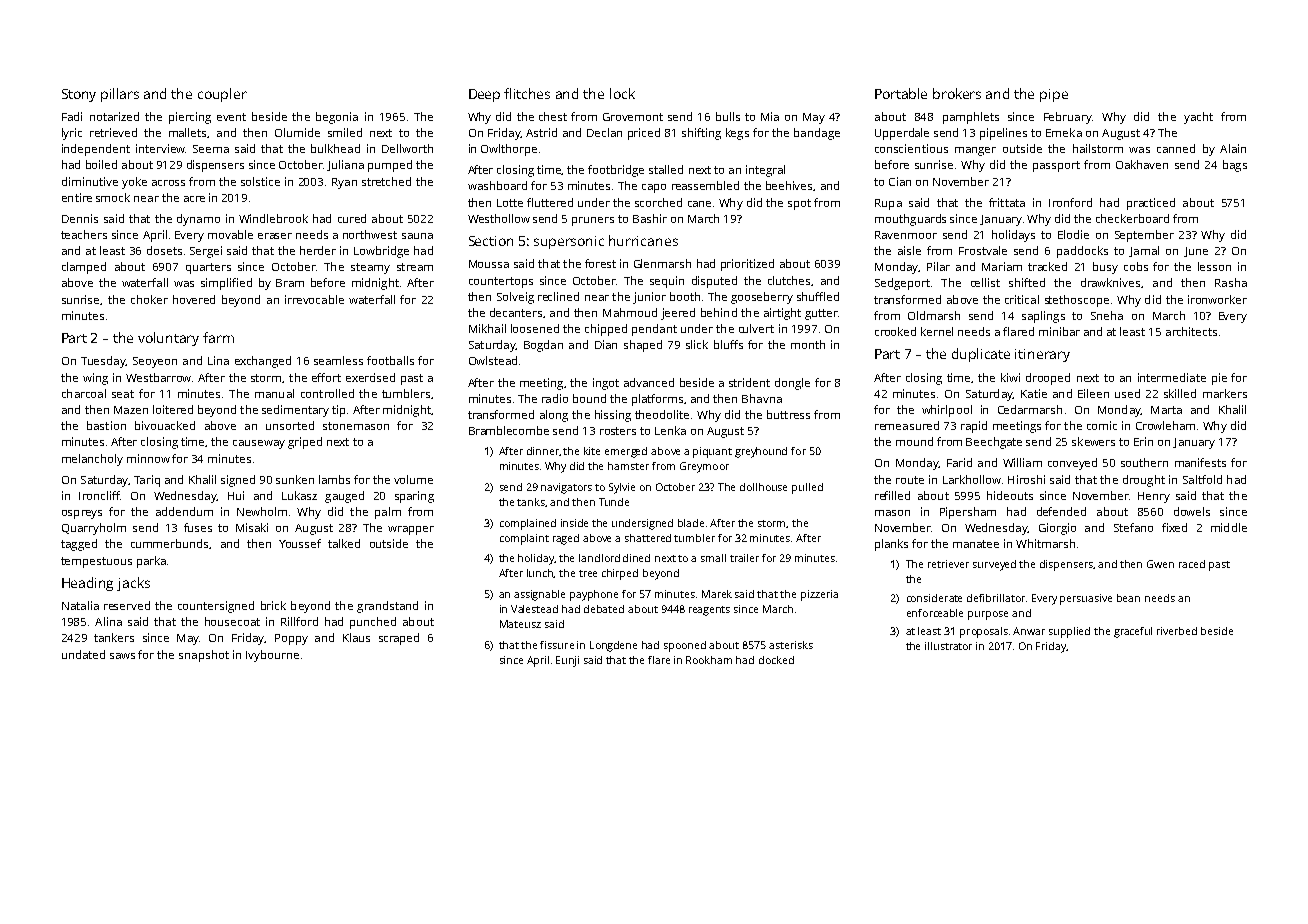 This document has width=1308, height=924. I want to click on cellist, so click(985, 282).
